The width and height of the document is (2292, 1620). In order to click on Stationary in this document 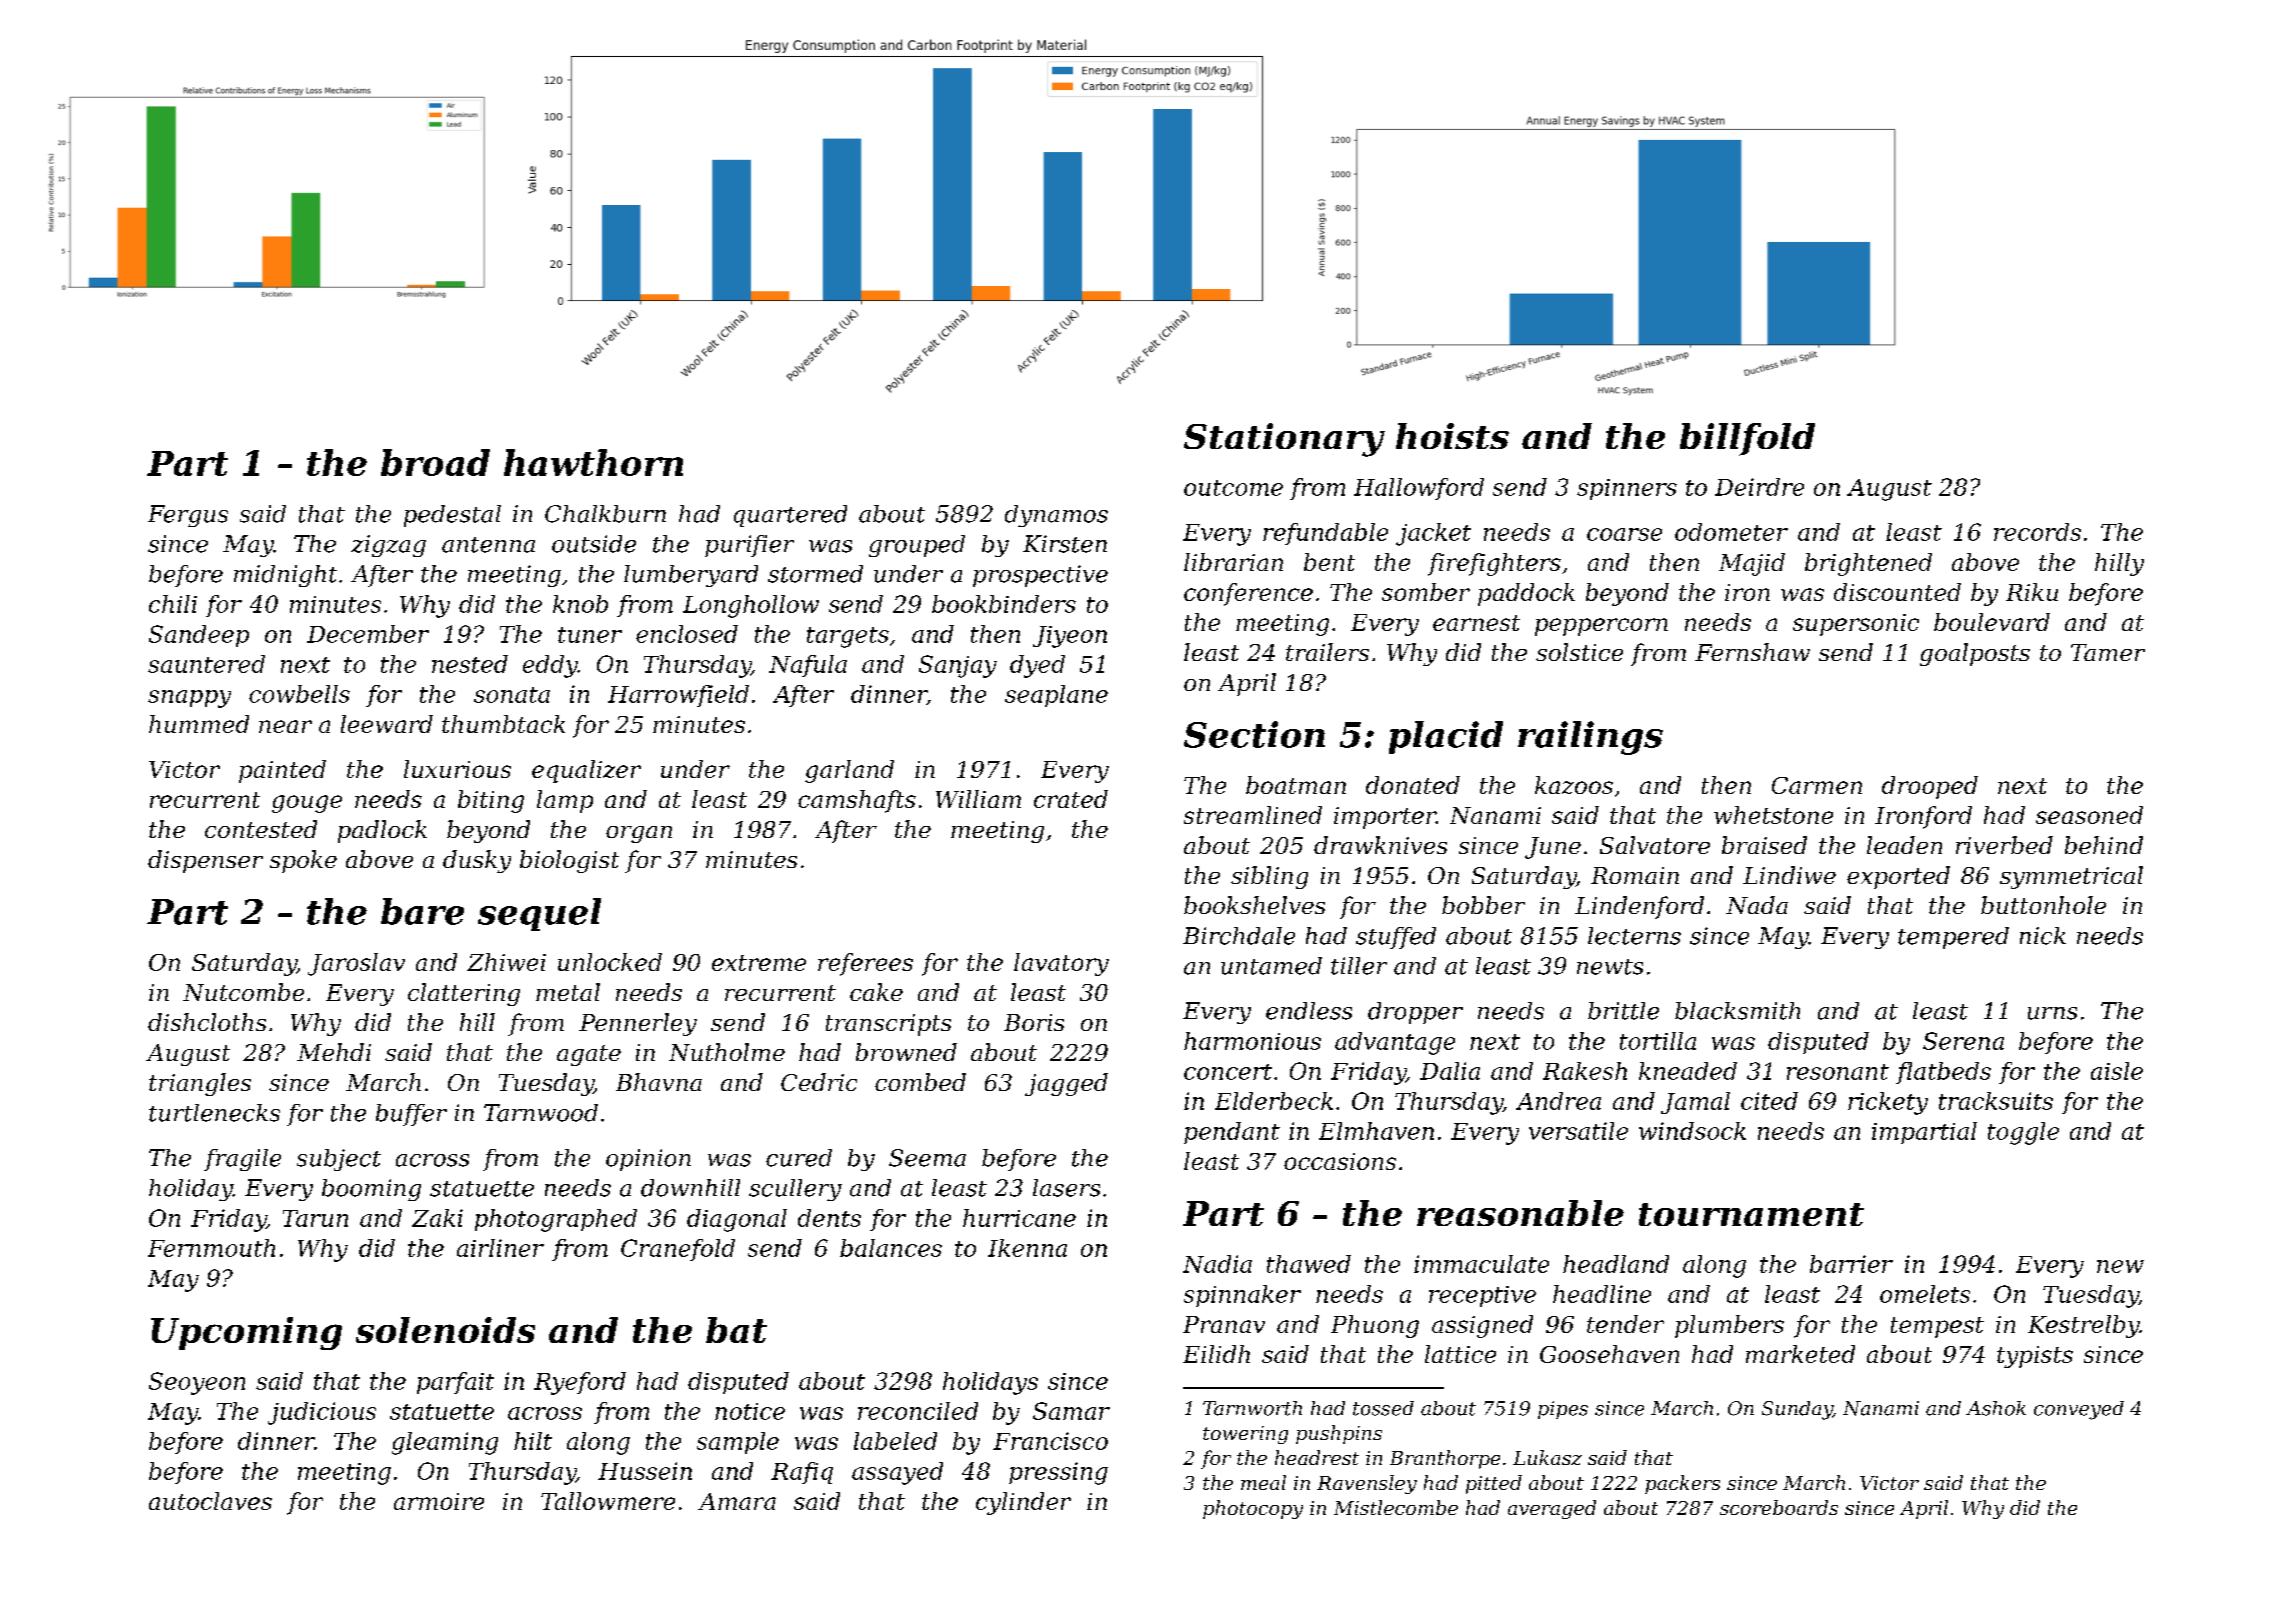, I will do `click(1284, 440)`.
